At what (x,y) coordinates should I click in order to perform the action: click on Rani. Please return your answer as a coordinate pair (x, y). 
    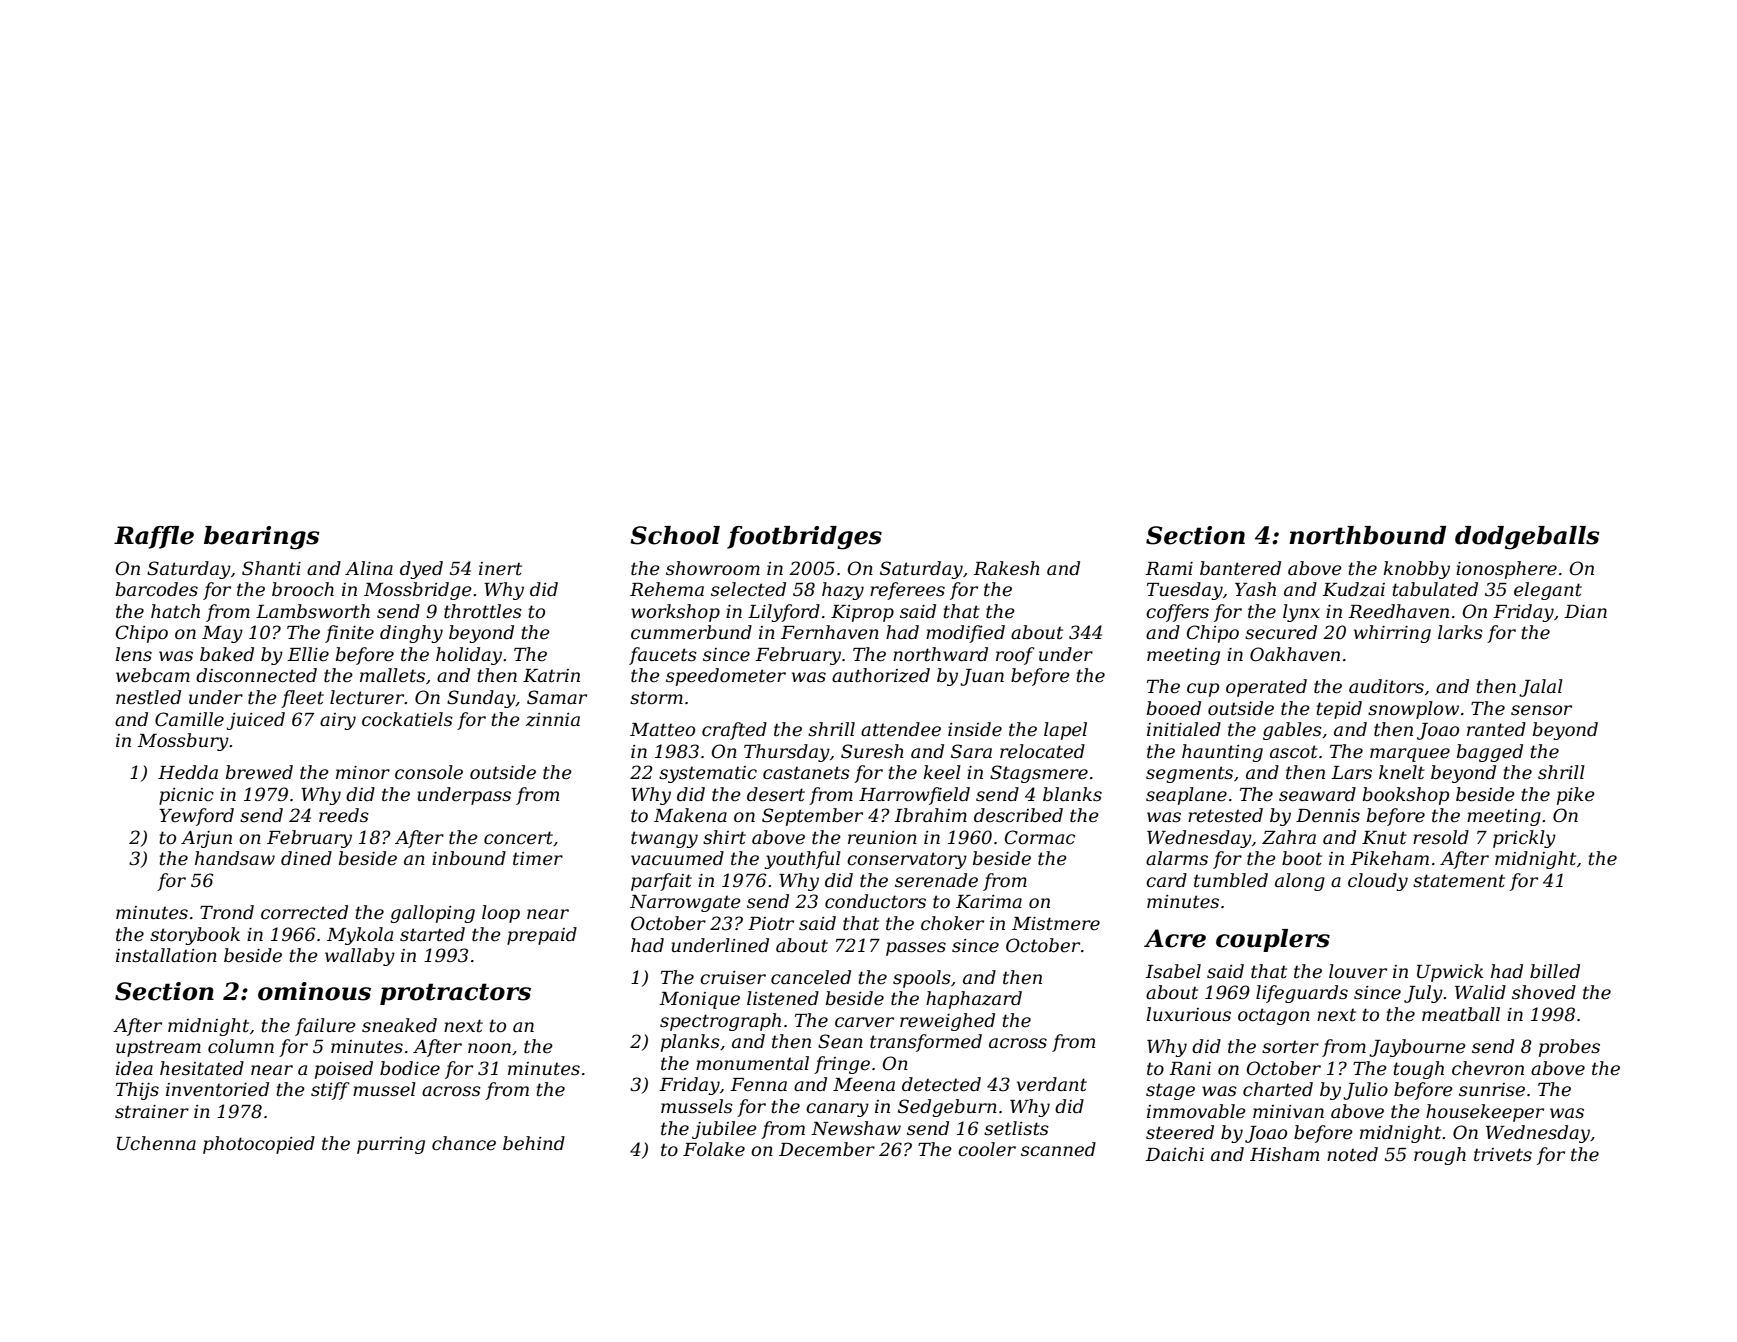
    Looking at the image, I should click on (1190, 1068).
